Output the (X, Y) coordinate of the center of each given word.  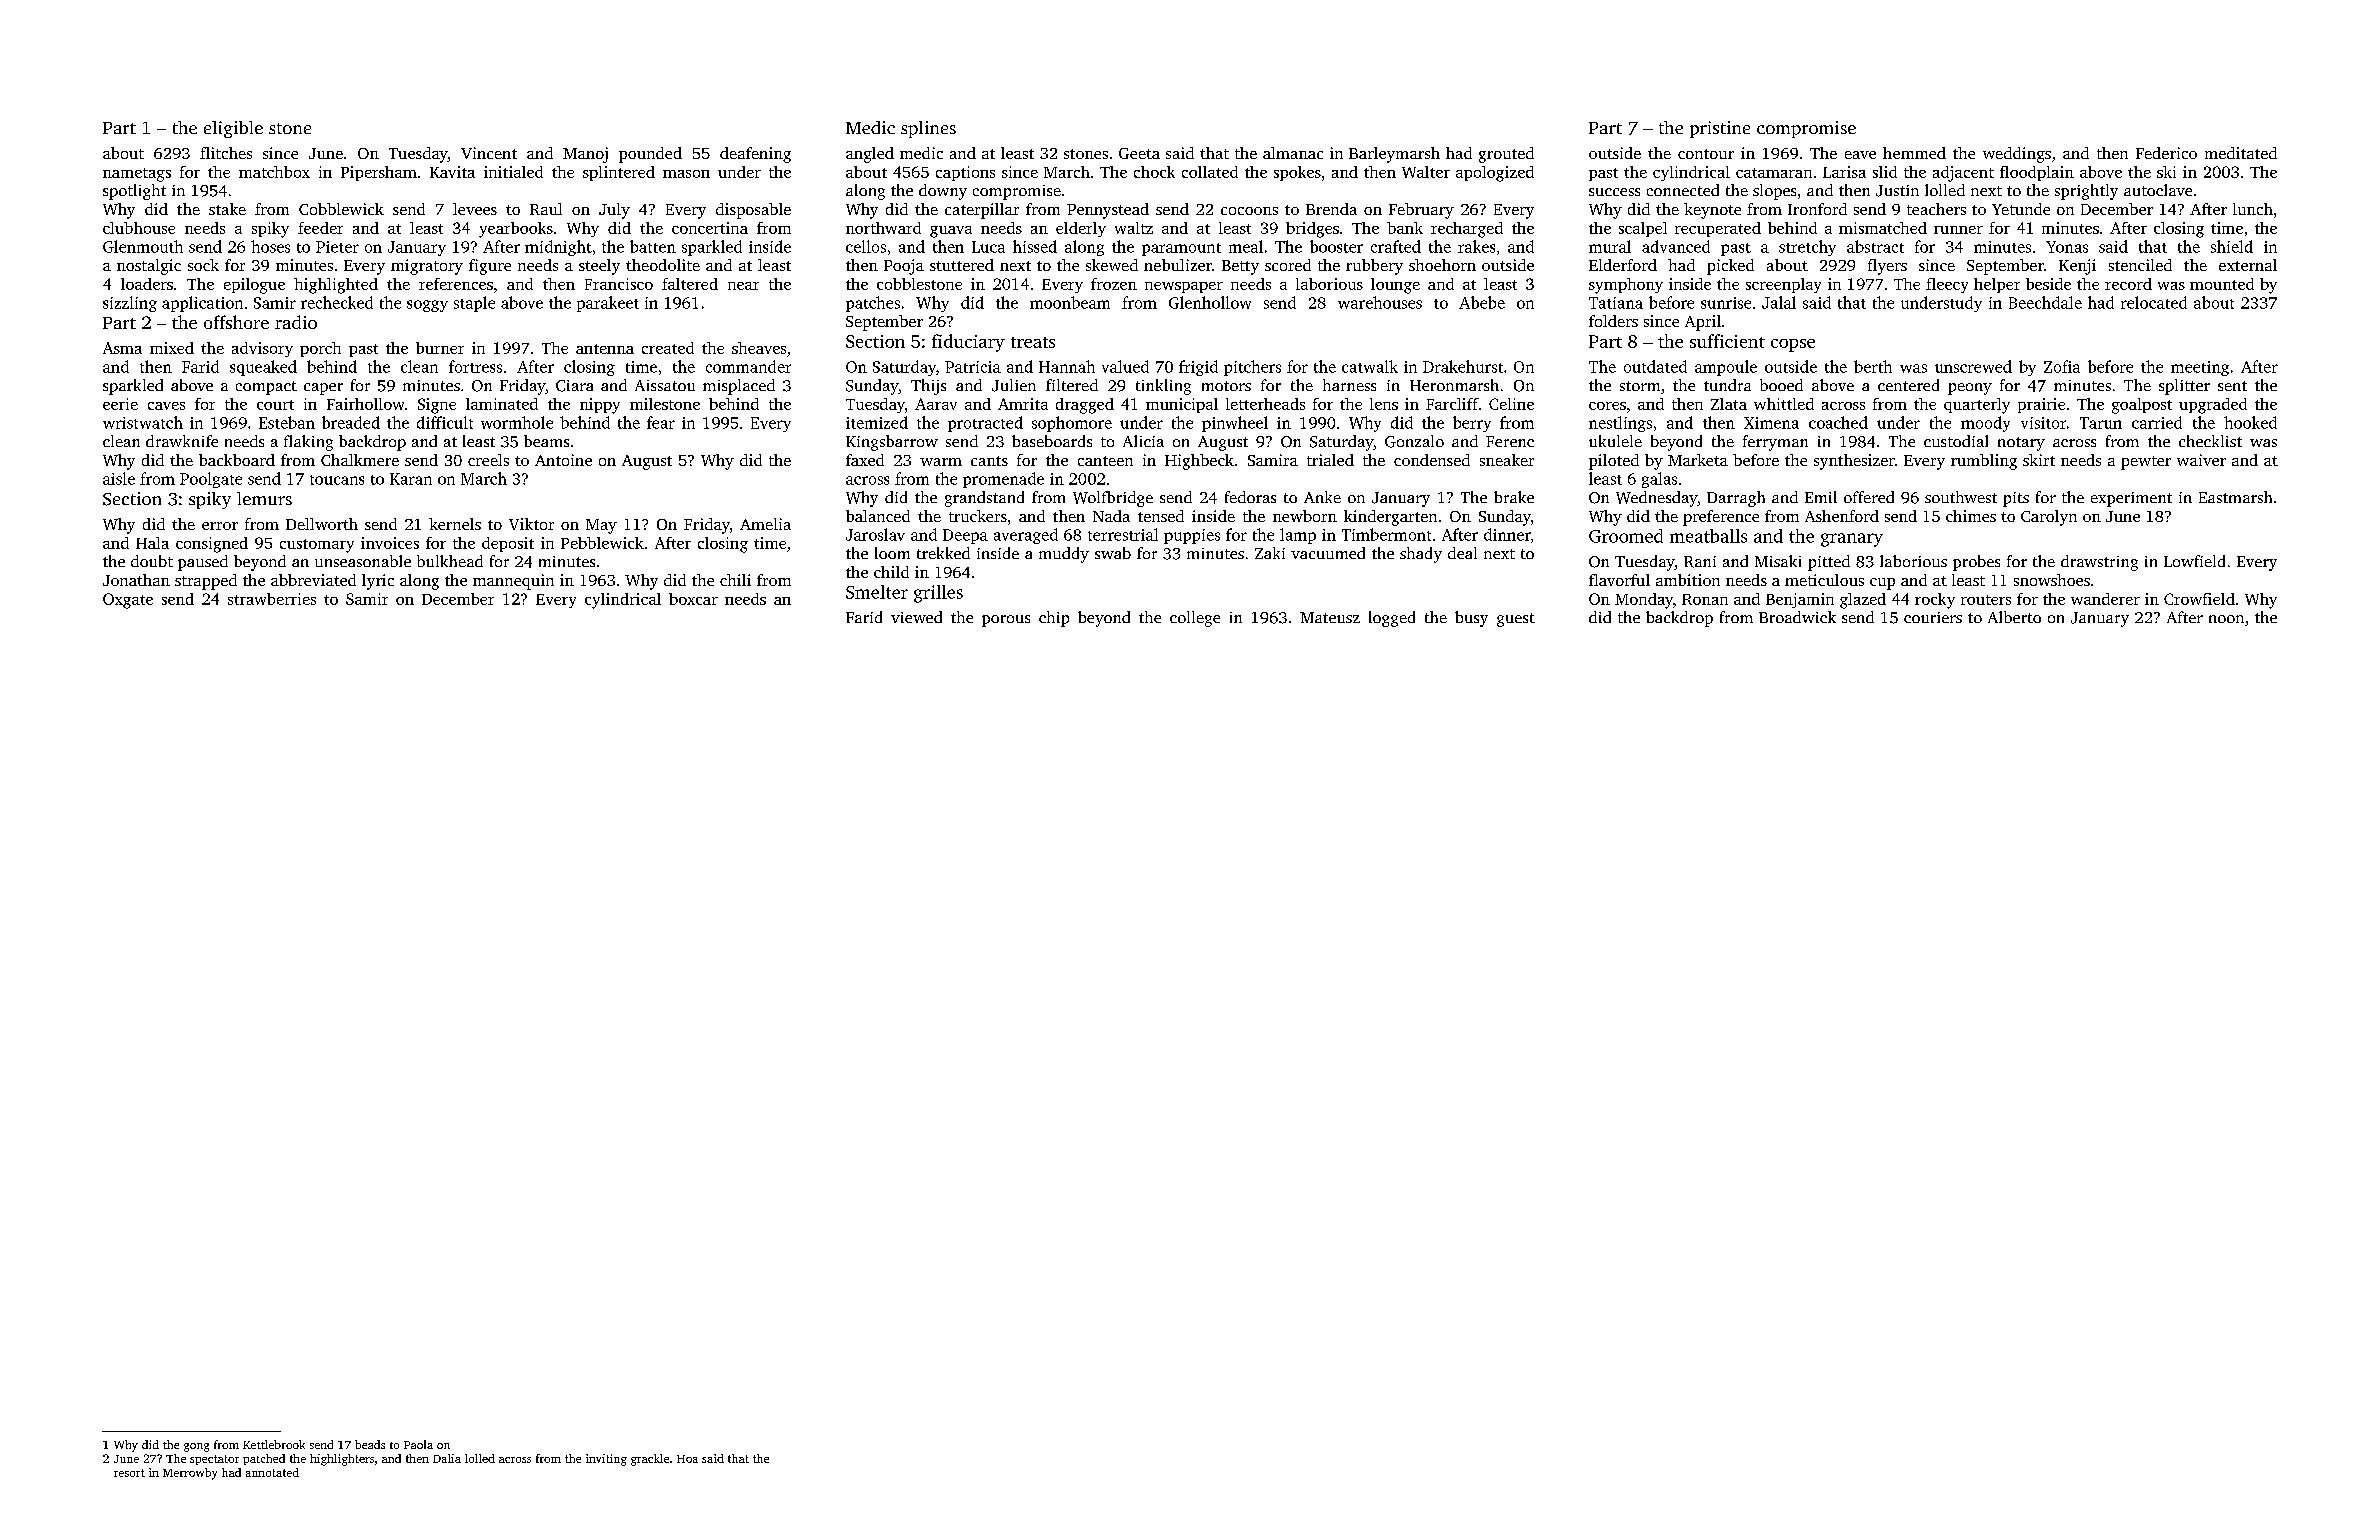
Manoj (585, 155)
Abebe (1482, 302)
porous (1006, 621)
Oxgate (128, 601)
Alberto (2014, 617)
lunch (2253, 209)
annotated (272, 1472)
